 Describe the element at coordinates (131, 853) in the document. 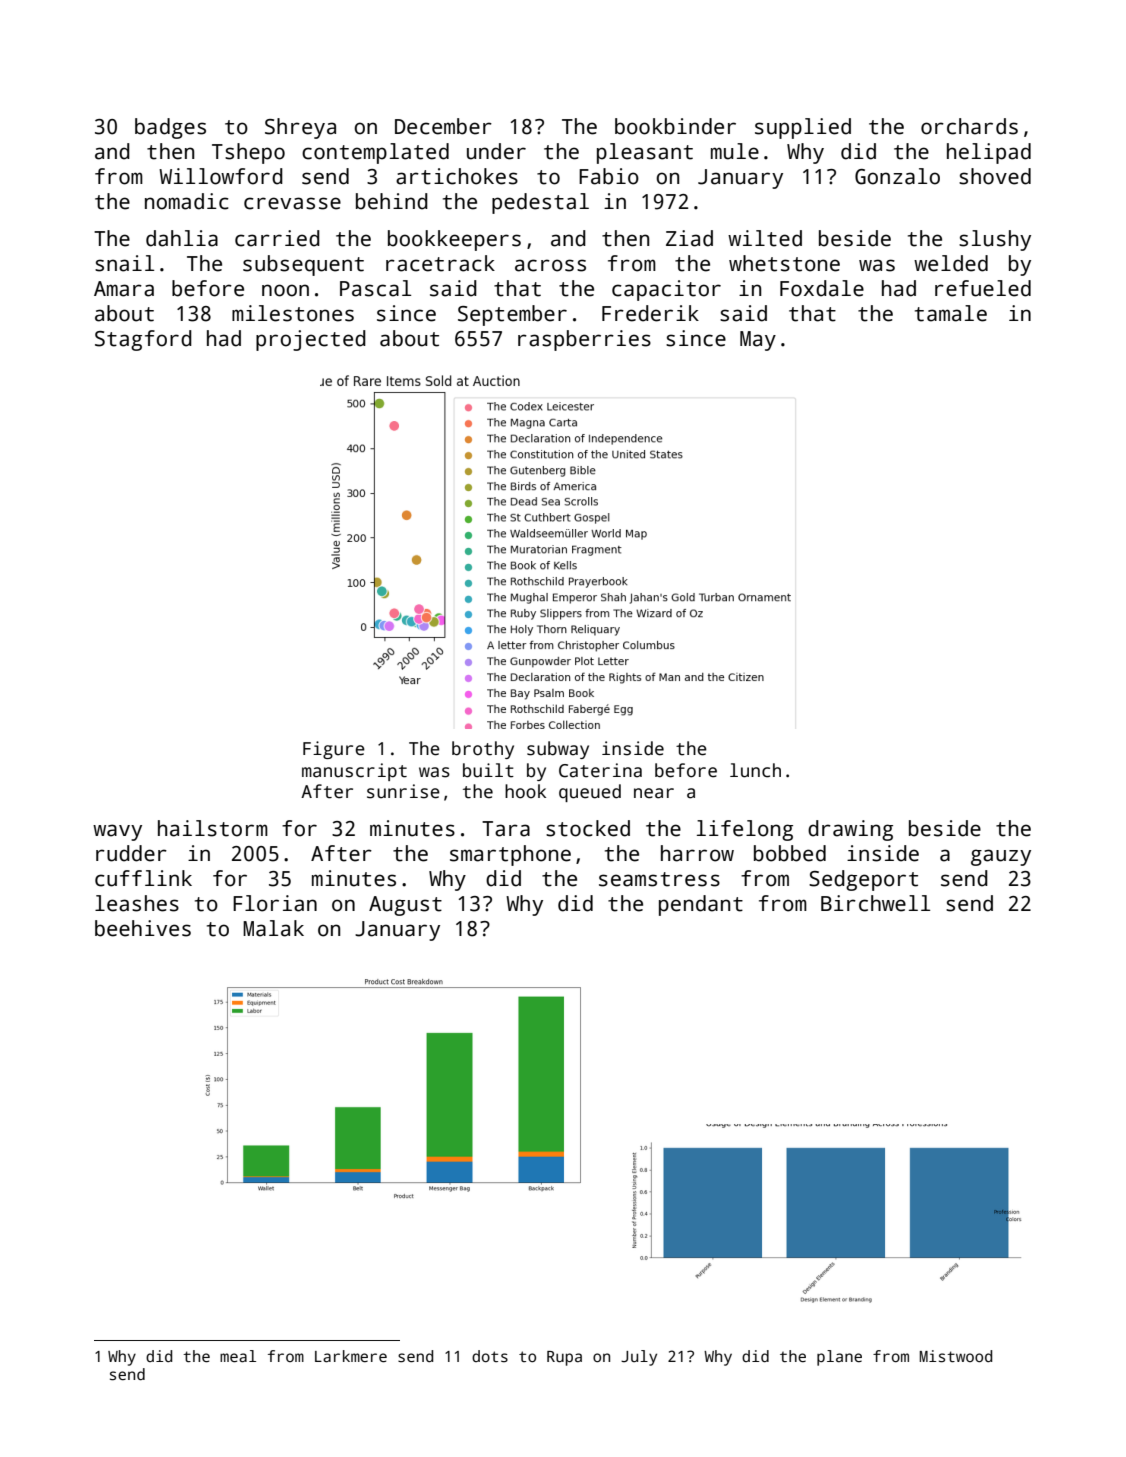

I see `rudder` at that location.
